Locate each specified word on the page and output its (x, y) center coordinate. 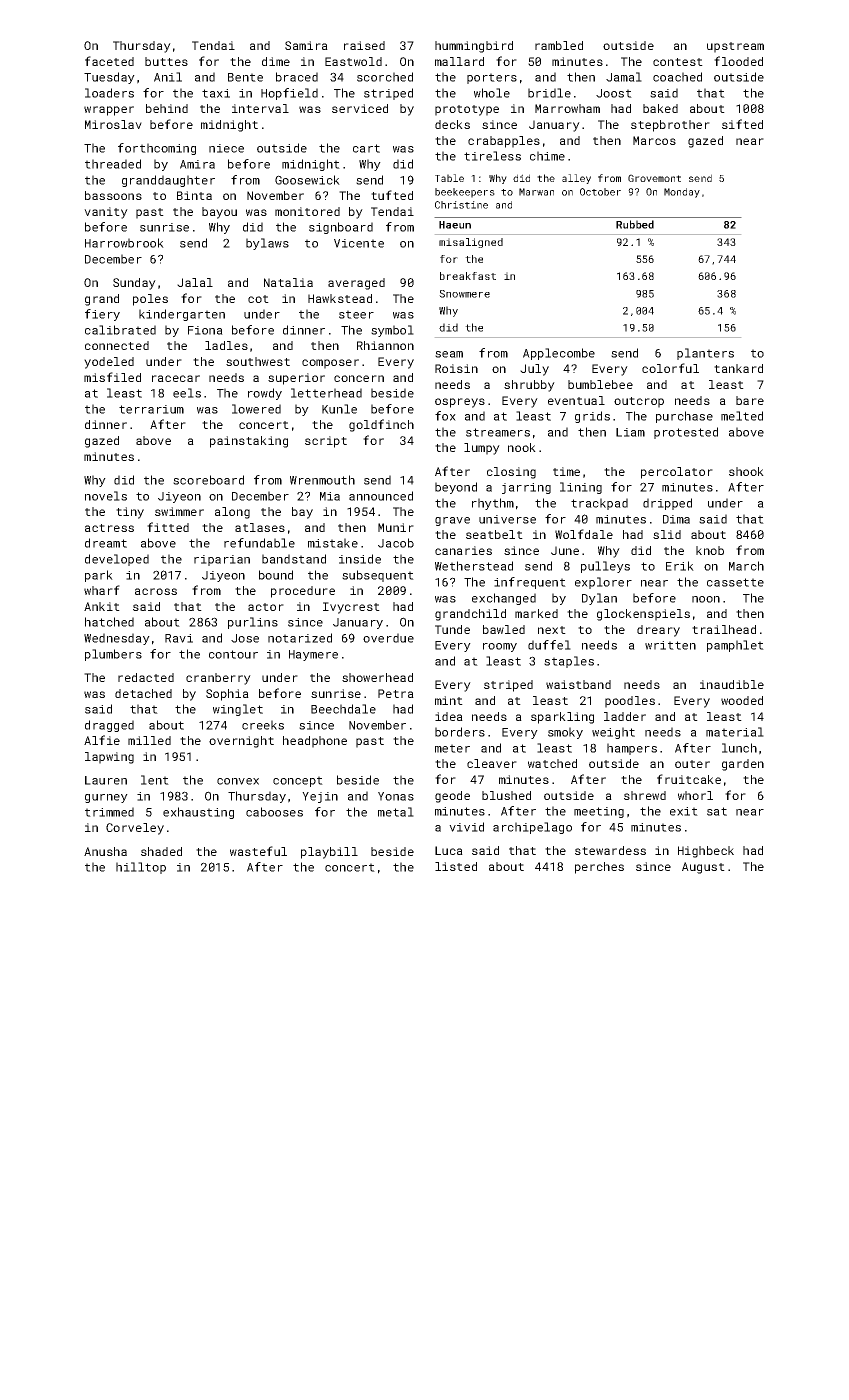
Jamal (624, 77)
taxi (216, 93)
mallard (459, 61)
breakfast (468, 276)
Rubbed (635, 224)
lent (155, 780)
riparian (222, 560)
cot (258, 299)
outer (692, 764)
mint (449, 700)
